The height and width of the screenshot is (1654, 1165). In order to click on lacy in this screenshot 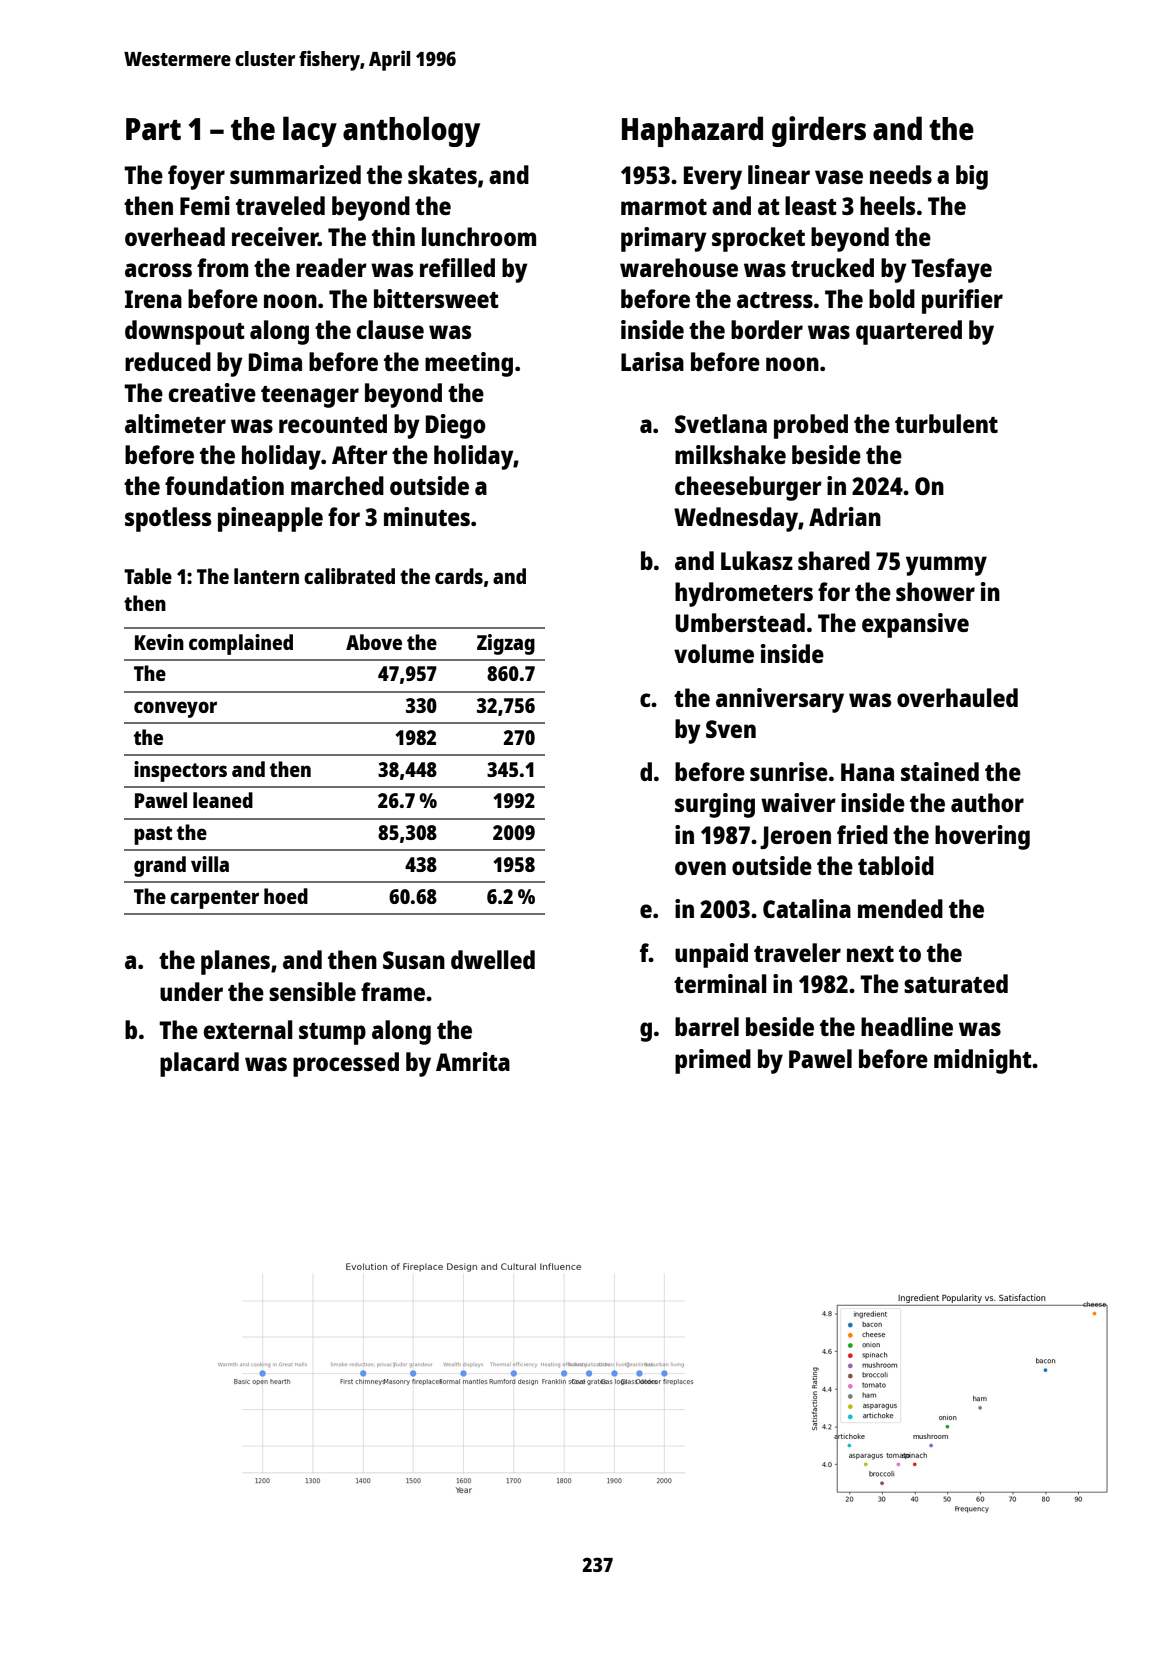, I will do `click(310, 131)`.
